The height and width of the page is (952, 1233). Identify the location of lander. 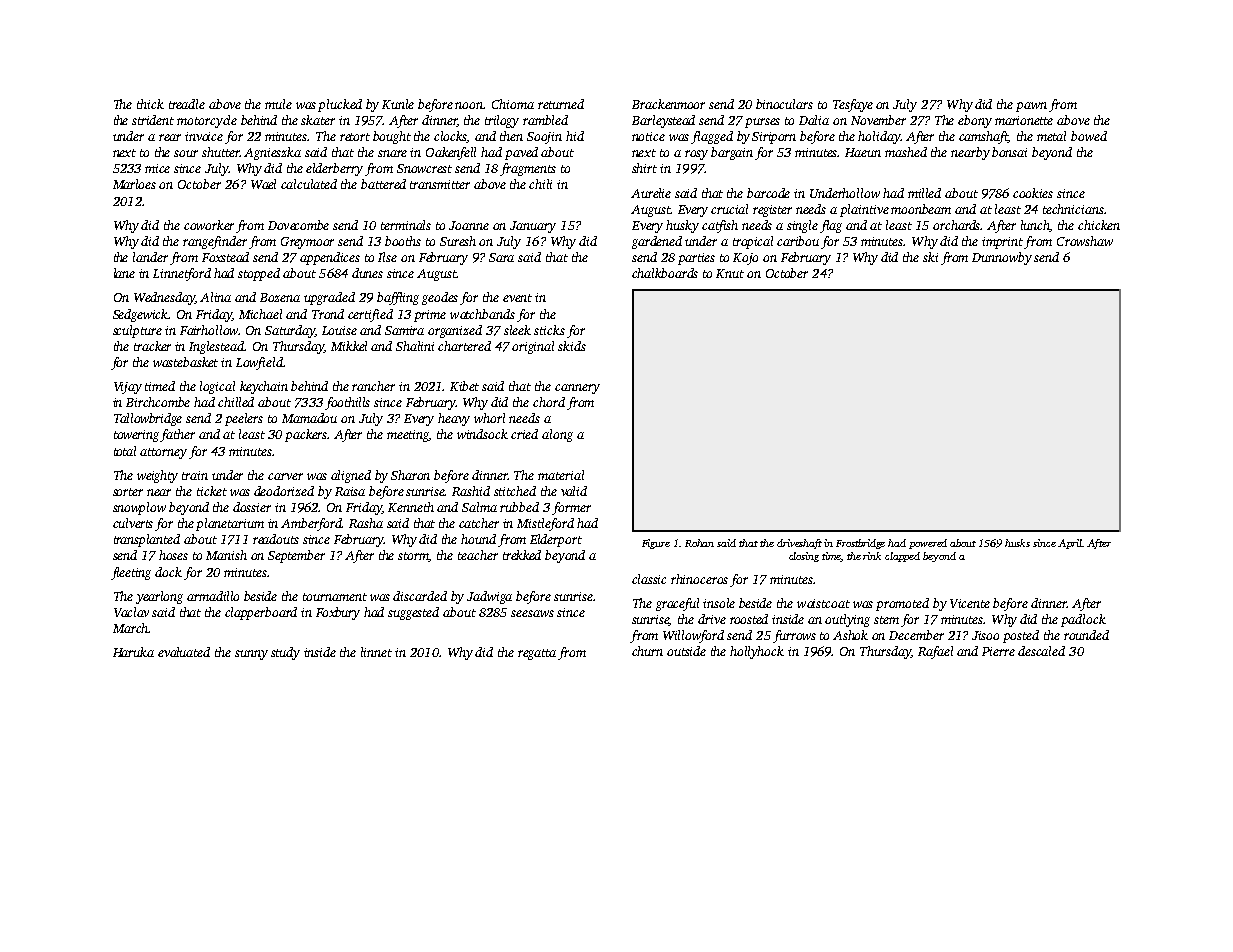
(150, 257).
